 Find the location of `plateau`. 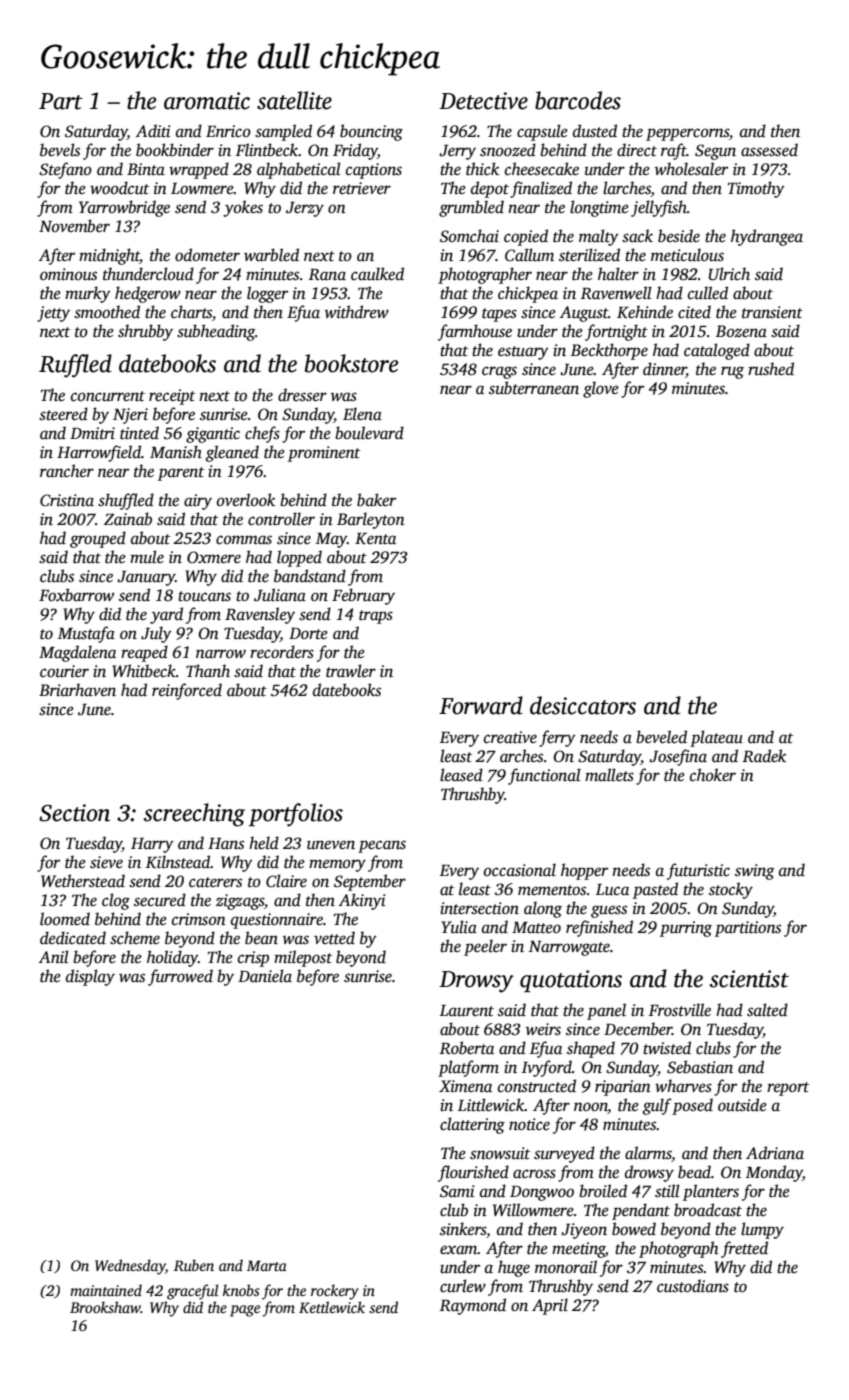

plateau is located at coordinates (716, 738).
